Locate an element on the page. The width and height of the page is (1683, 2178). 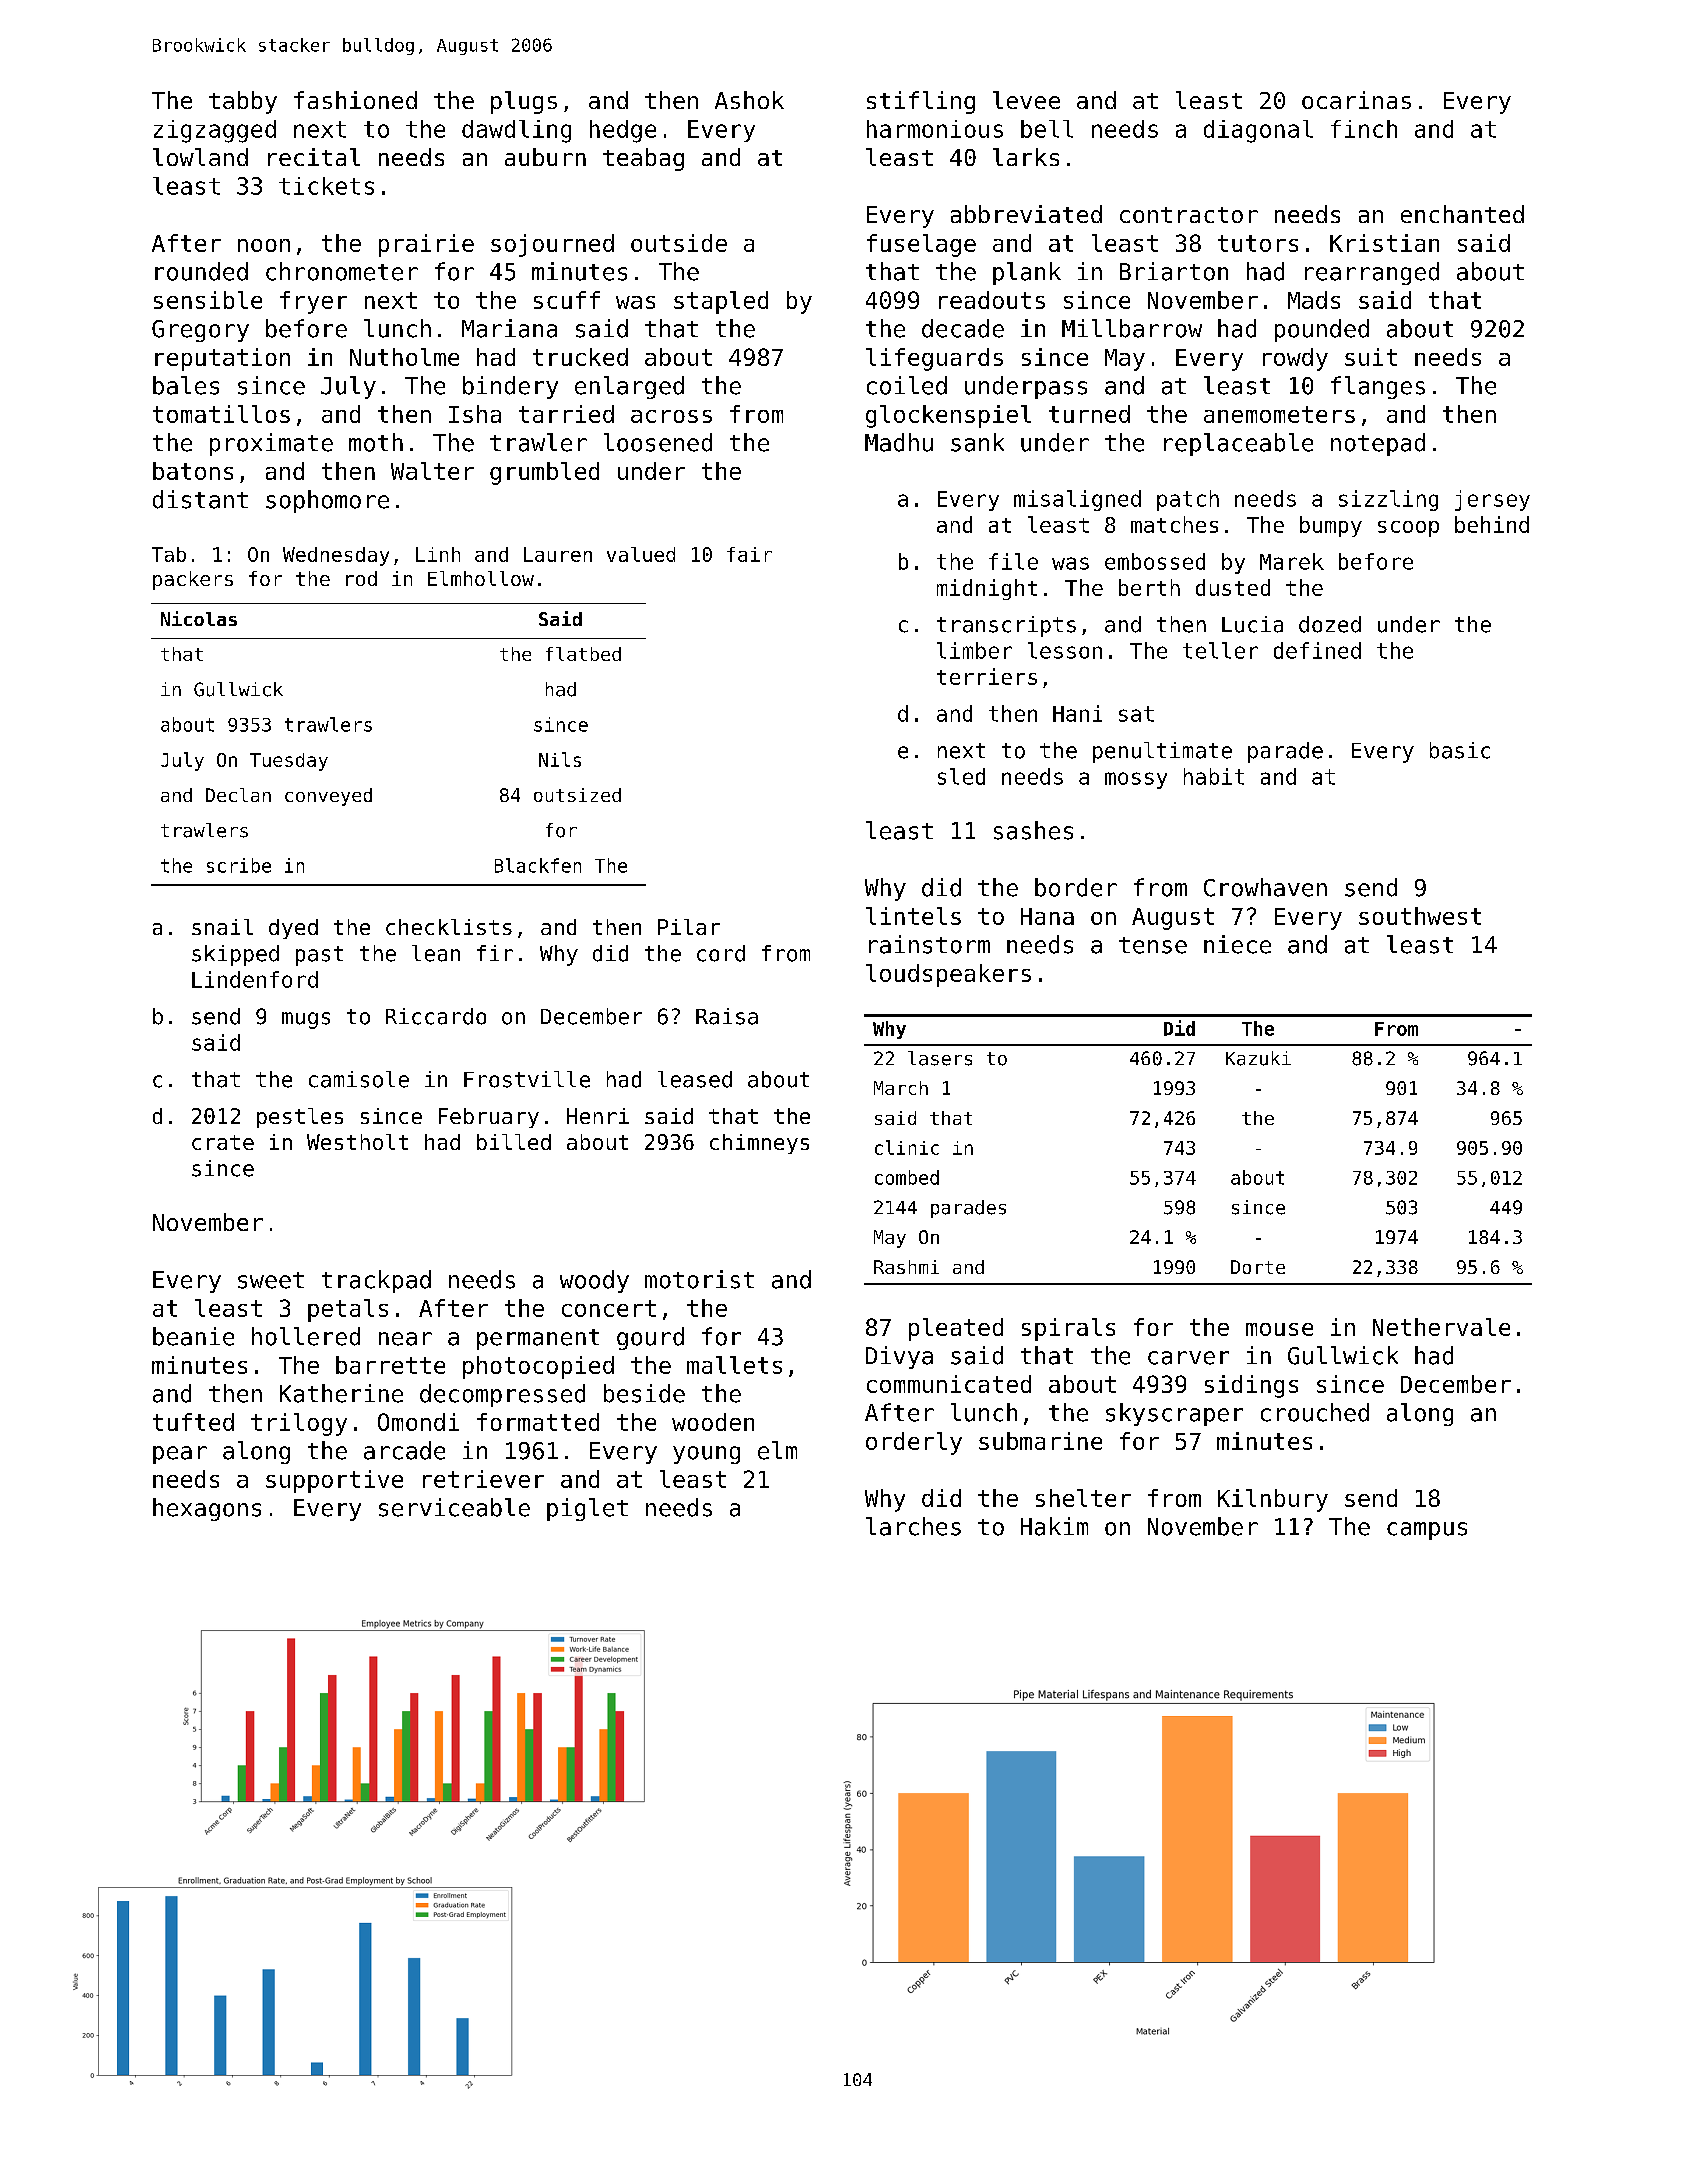
sashes is located at coordinates (1033, 830).
